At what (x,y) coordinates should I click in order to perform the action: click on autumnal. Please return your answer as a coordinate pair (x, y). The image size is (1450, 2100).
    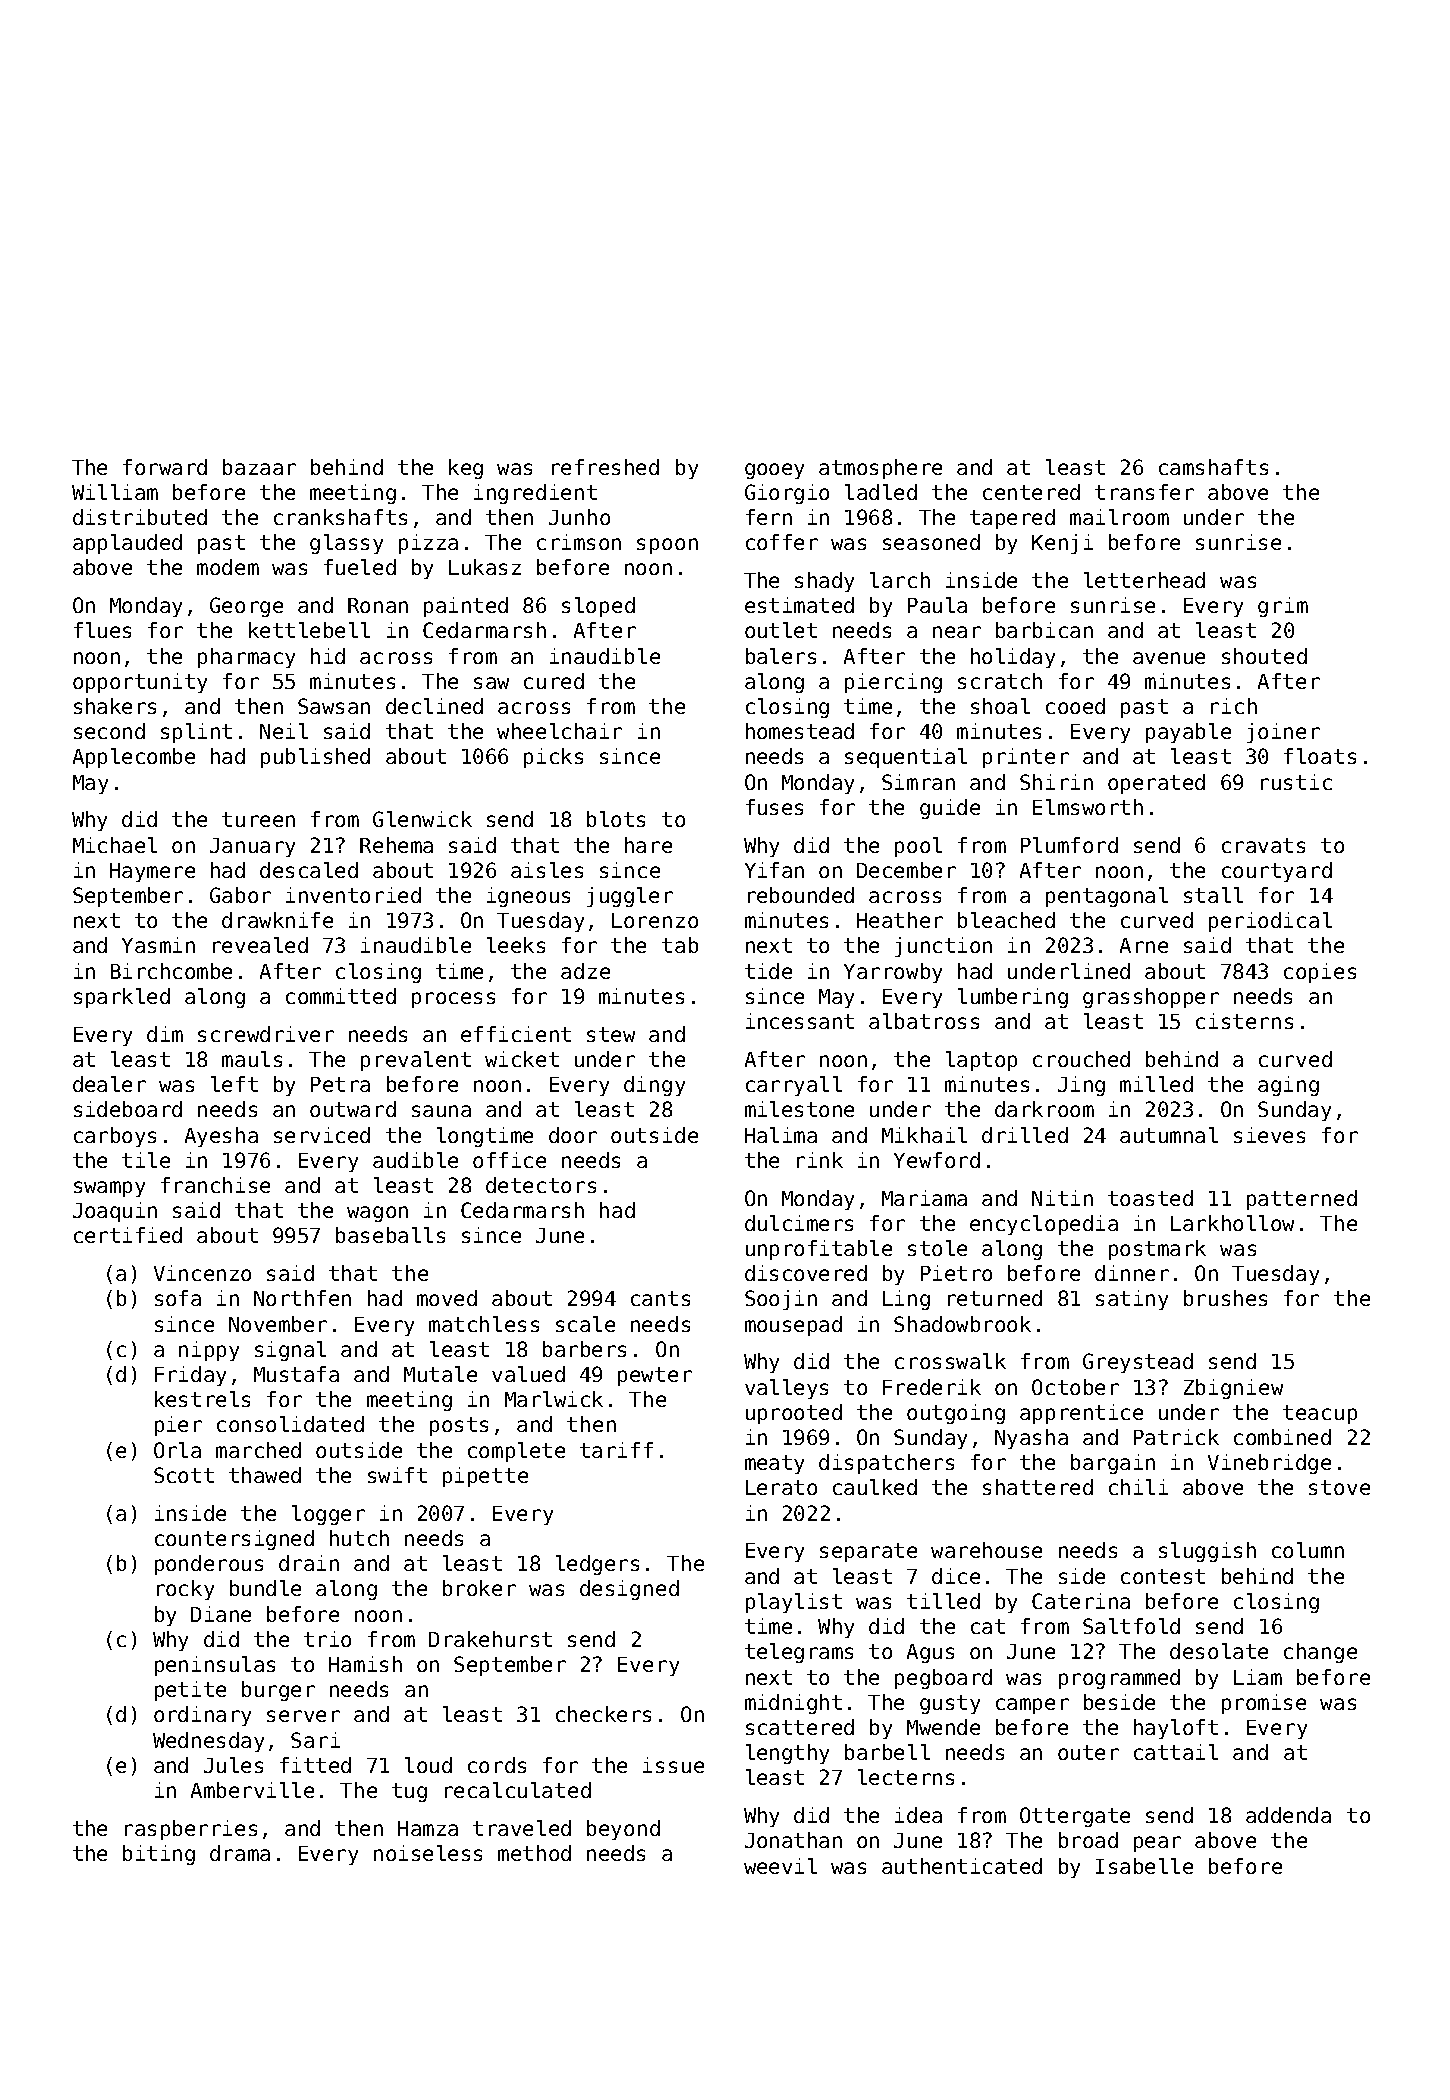
    Looking at the image, I should click on (1169, 1135).
